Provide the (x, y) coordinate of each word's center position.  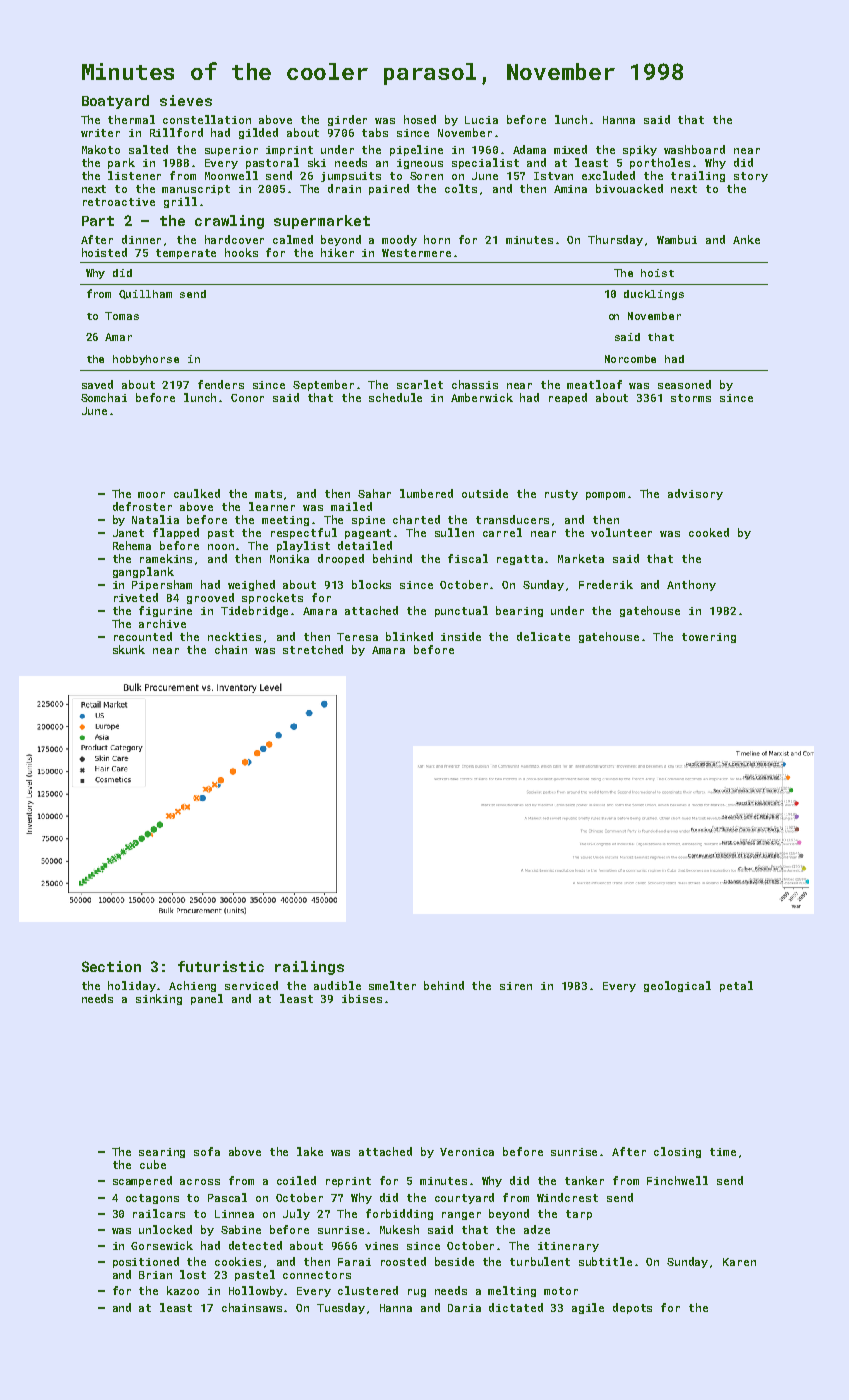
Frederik (606, 584)
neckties (234, 636)
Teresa (357, 637)
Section (111, 966)
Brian (155, 1275)
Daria (464, 1308)
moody (399, 240)
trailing (698, 176)
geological (677, 986)
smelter (392, 985)
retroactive (119, 202)
